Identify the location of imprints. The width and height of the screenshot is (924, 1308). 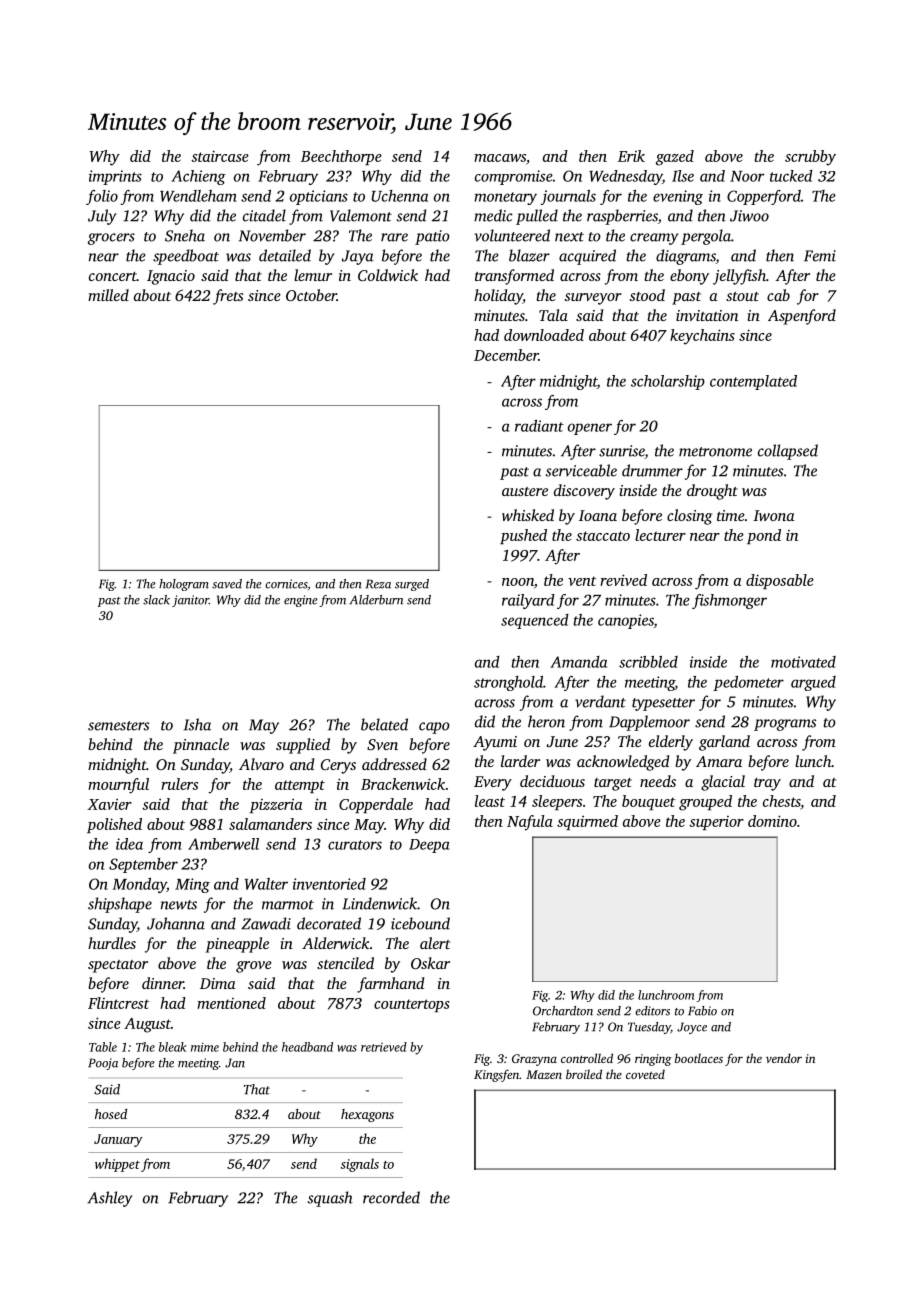
(115, 177).
